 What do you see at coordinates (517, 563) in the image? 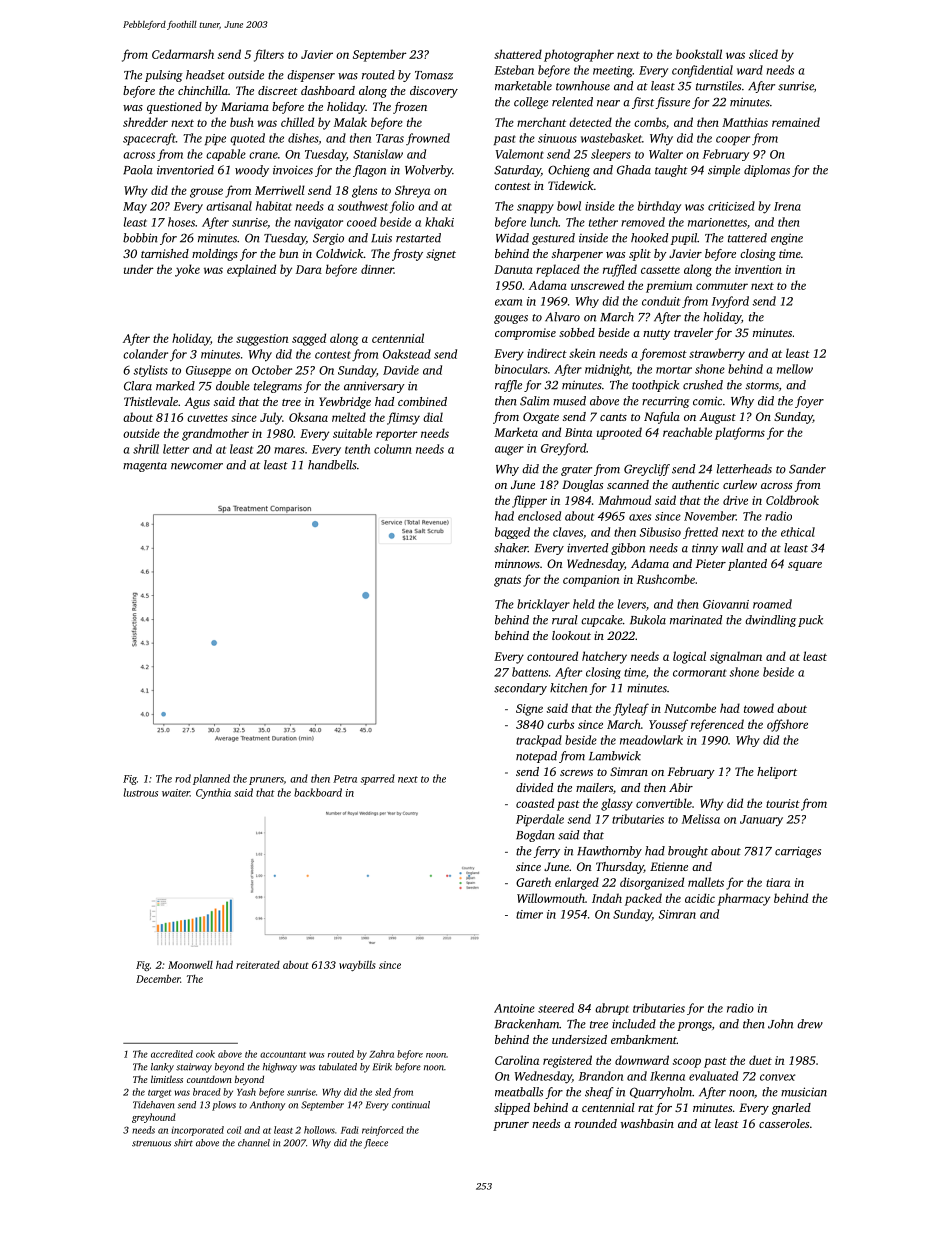
I see `minnows` at bounding box center [517, 563].
